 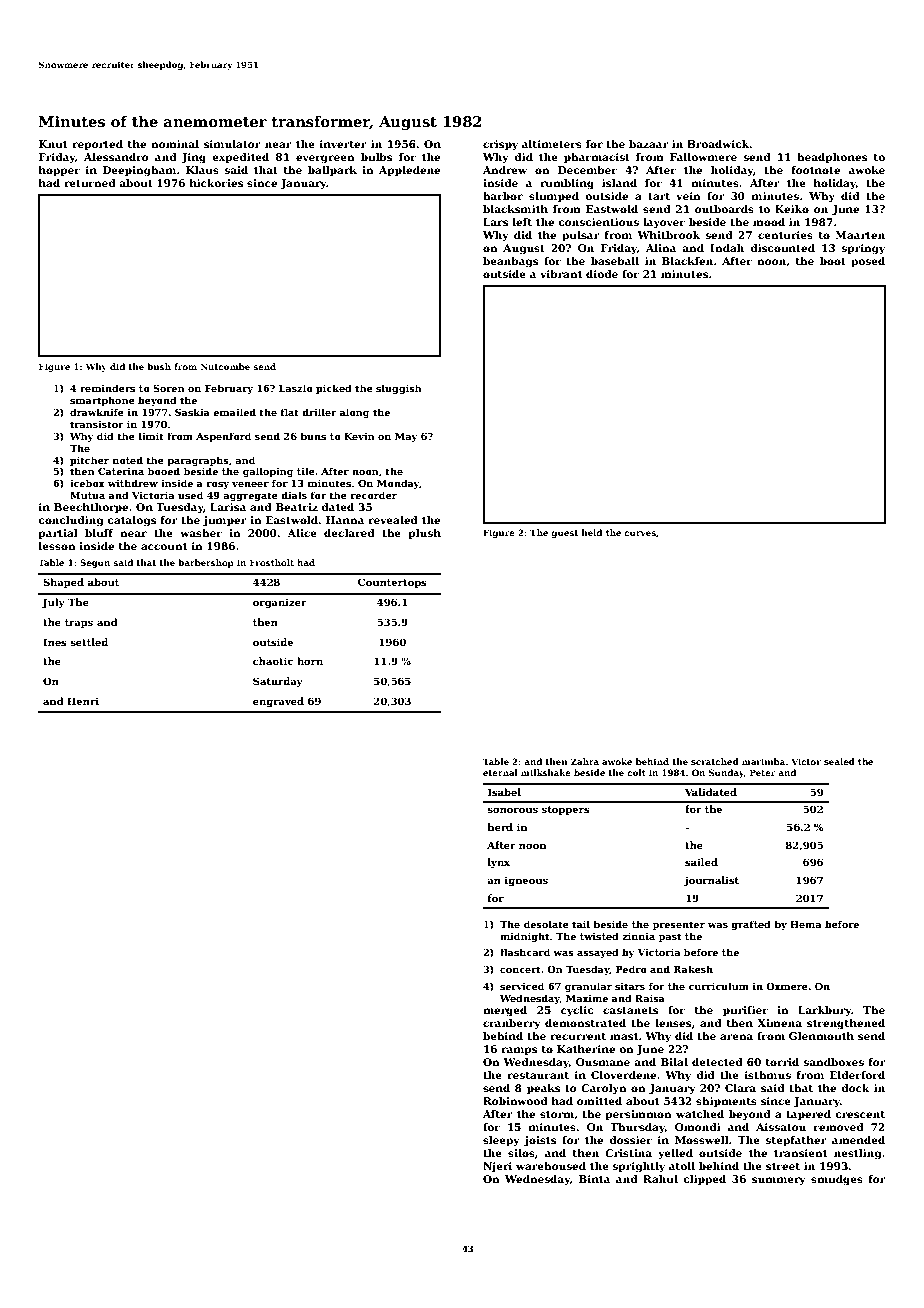 What do you see at coordinates (505, 1011) in the document?
I see `merged` at bounding box center [505, 1011].
